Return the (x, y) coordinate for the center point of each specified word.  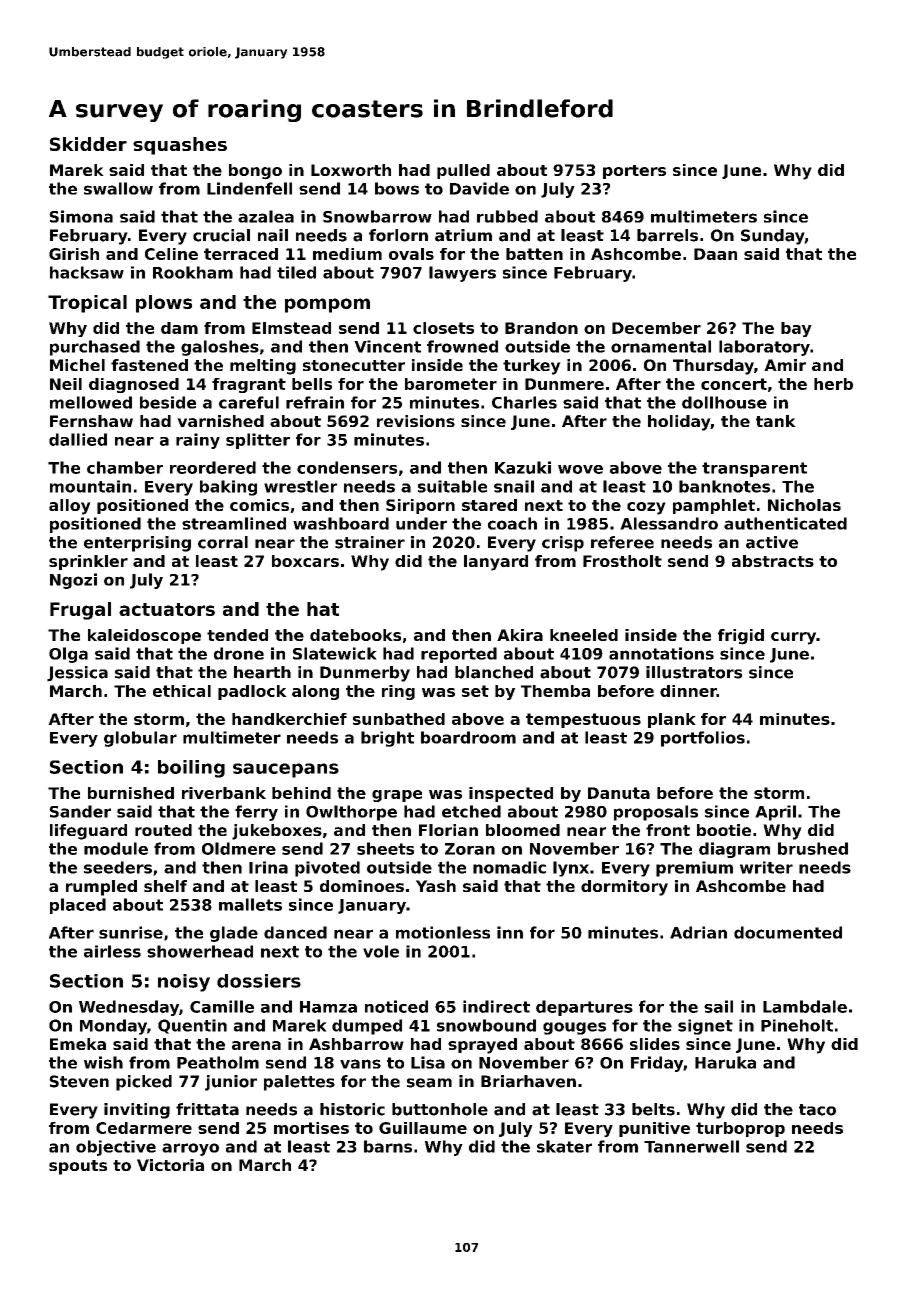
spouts (78, 1167)
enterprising (137, 544)
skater (564, 1146)
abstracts (773, 561)
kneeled (584, 635)
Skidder (88, 144)
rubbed (507, 216)
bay (796, 329)
